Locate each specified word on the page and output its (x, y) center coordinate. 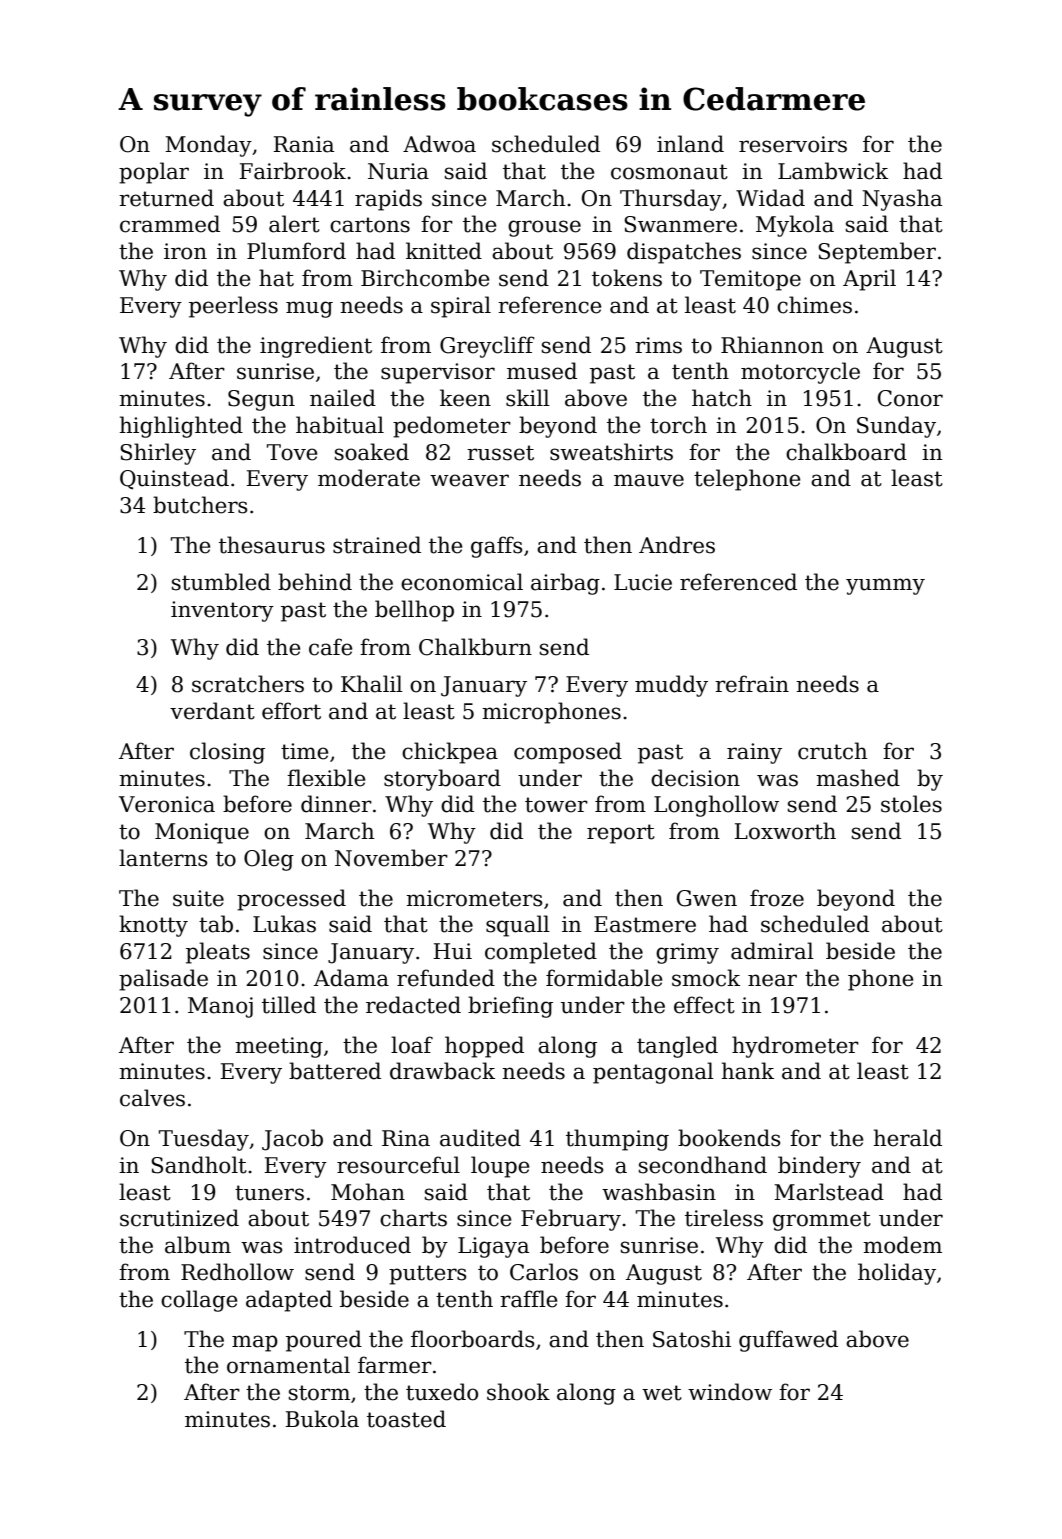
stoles (911, 804)
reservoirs (793, 144)
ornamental (288, 1365)
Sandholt (199, 1165)
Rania (303, 144)
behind (315, 582)
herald (908, 1138)
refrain (752, 684)
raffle (529, 1299)
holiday (897, 1274)
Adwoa (439, 144)
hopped (484, 1047)
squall (518, 926)
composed (568, 753)
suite (198, 898)
